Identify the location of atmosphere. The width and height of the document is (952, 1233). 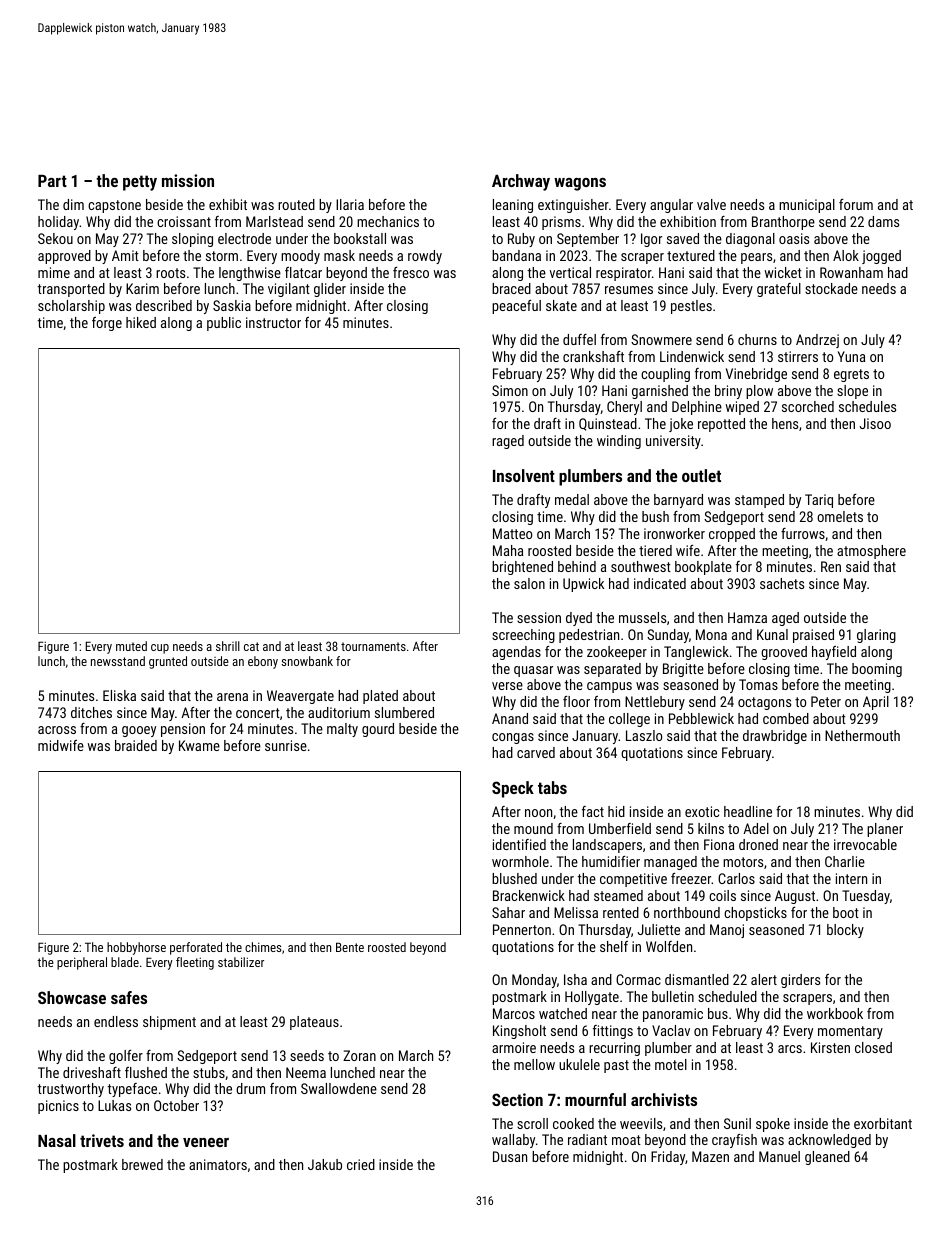
(871, 552).
